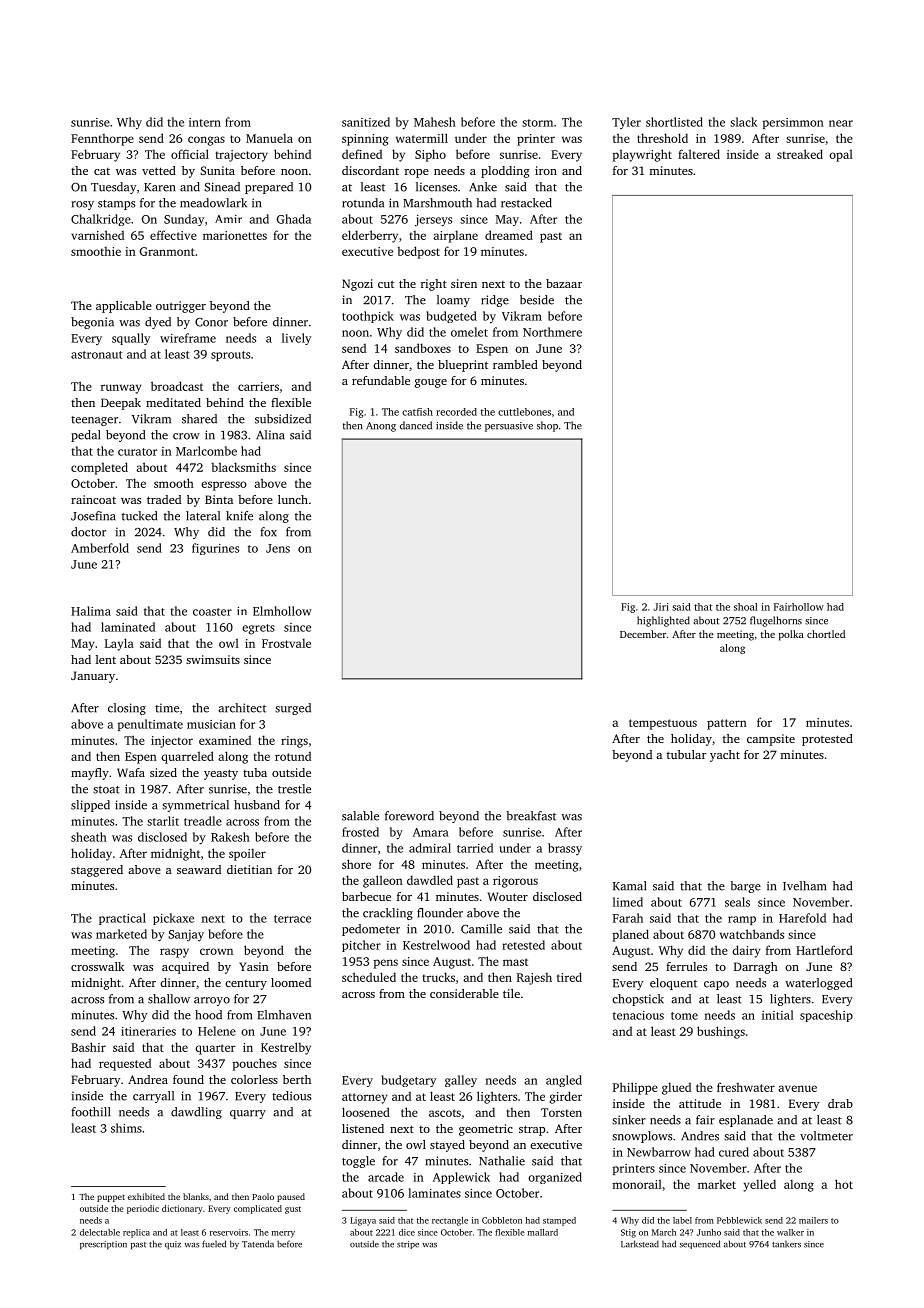  I want to click on arcade, so click(386, 1177).
